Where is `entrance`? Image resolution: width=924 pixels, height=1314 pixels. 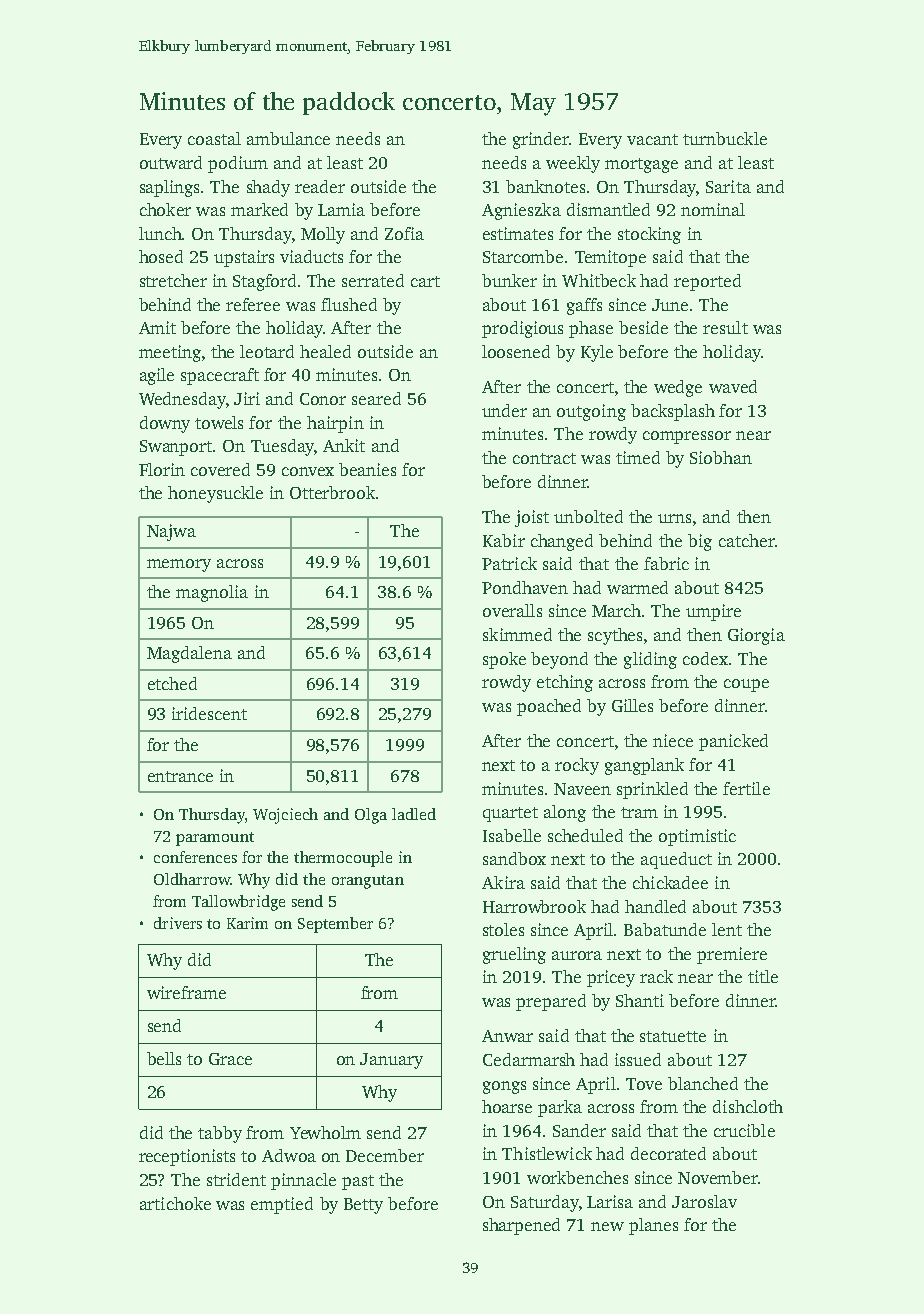
entrance is located at coordinates (180, 776).
